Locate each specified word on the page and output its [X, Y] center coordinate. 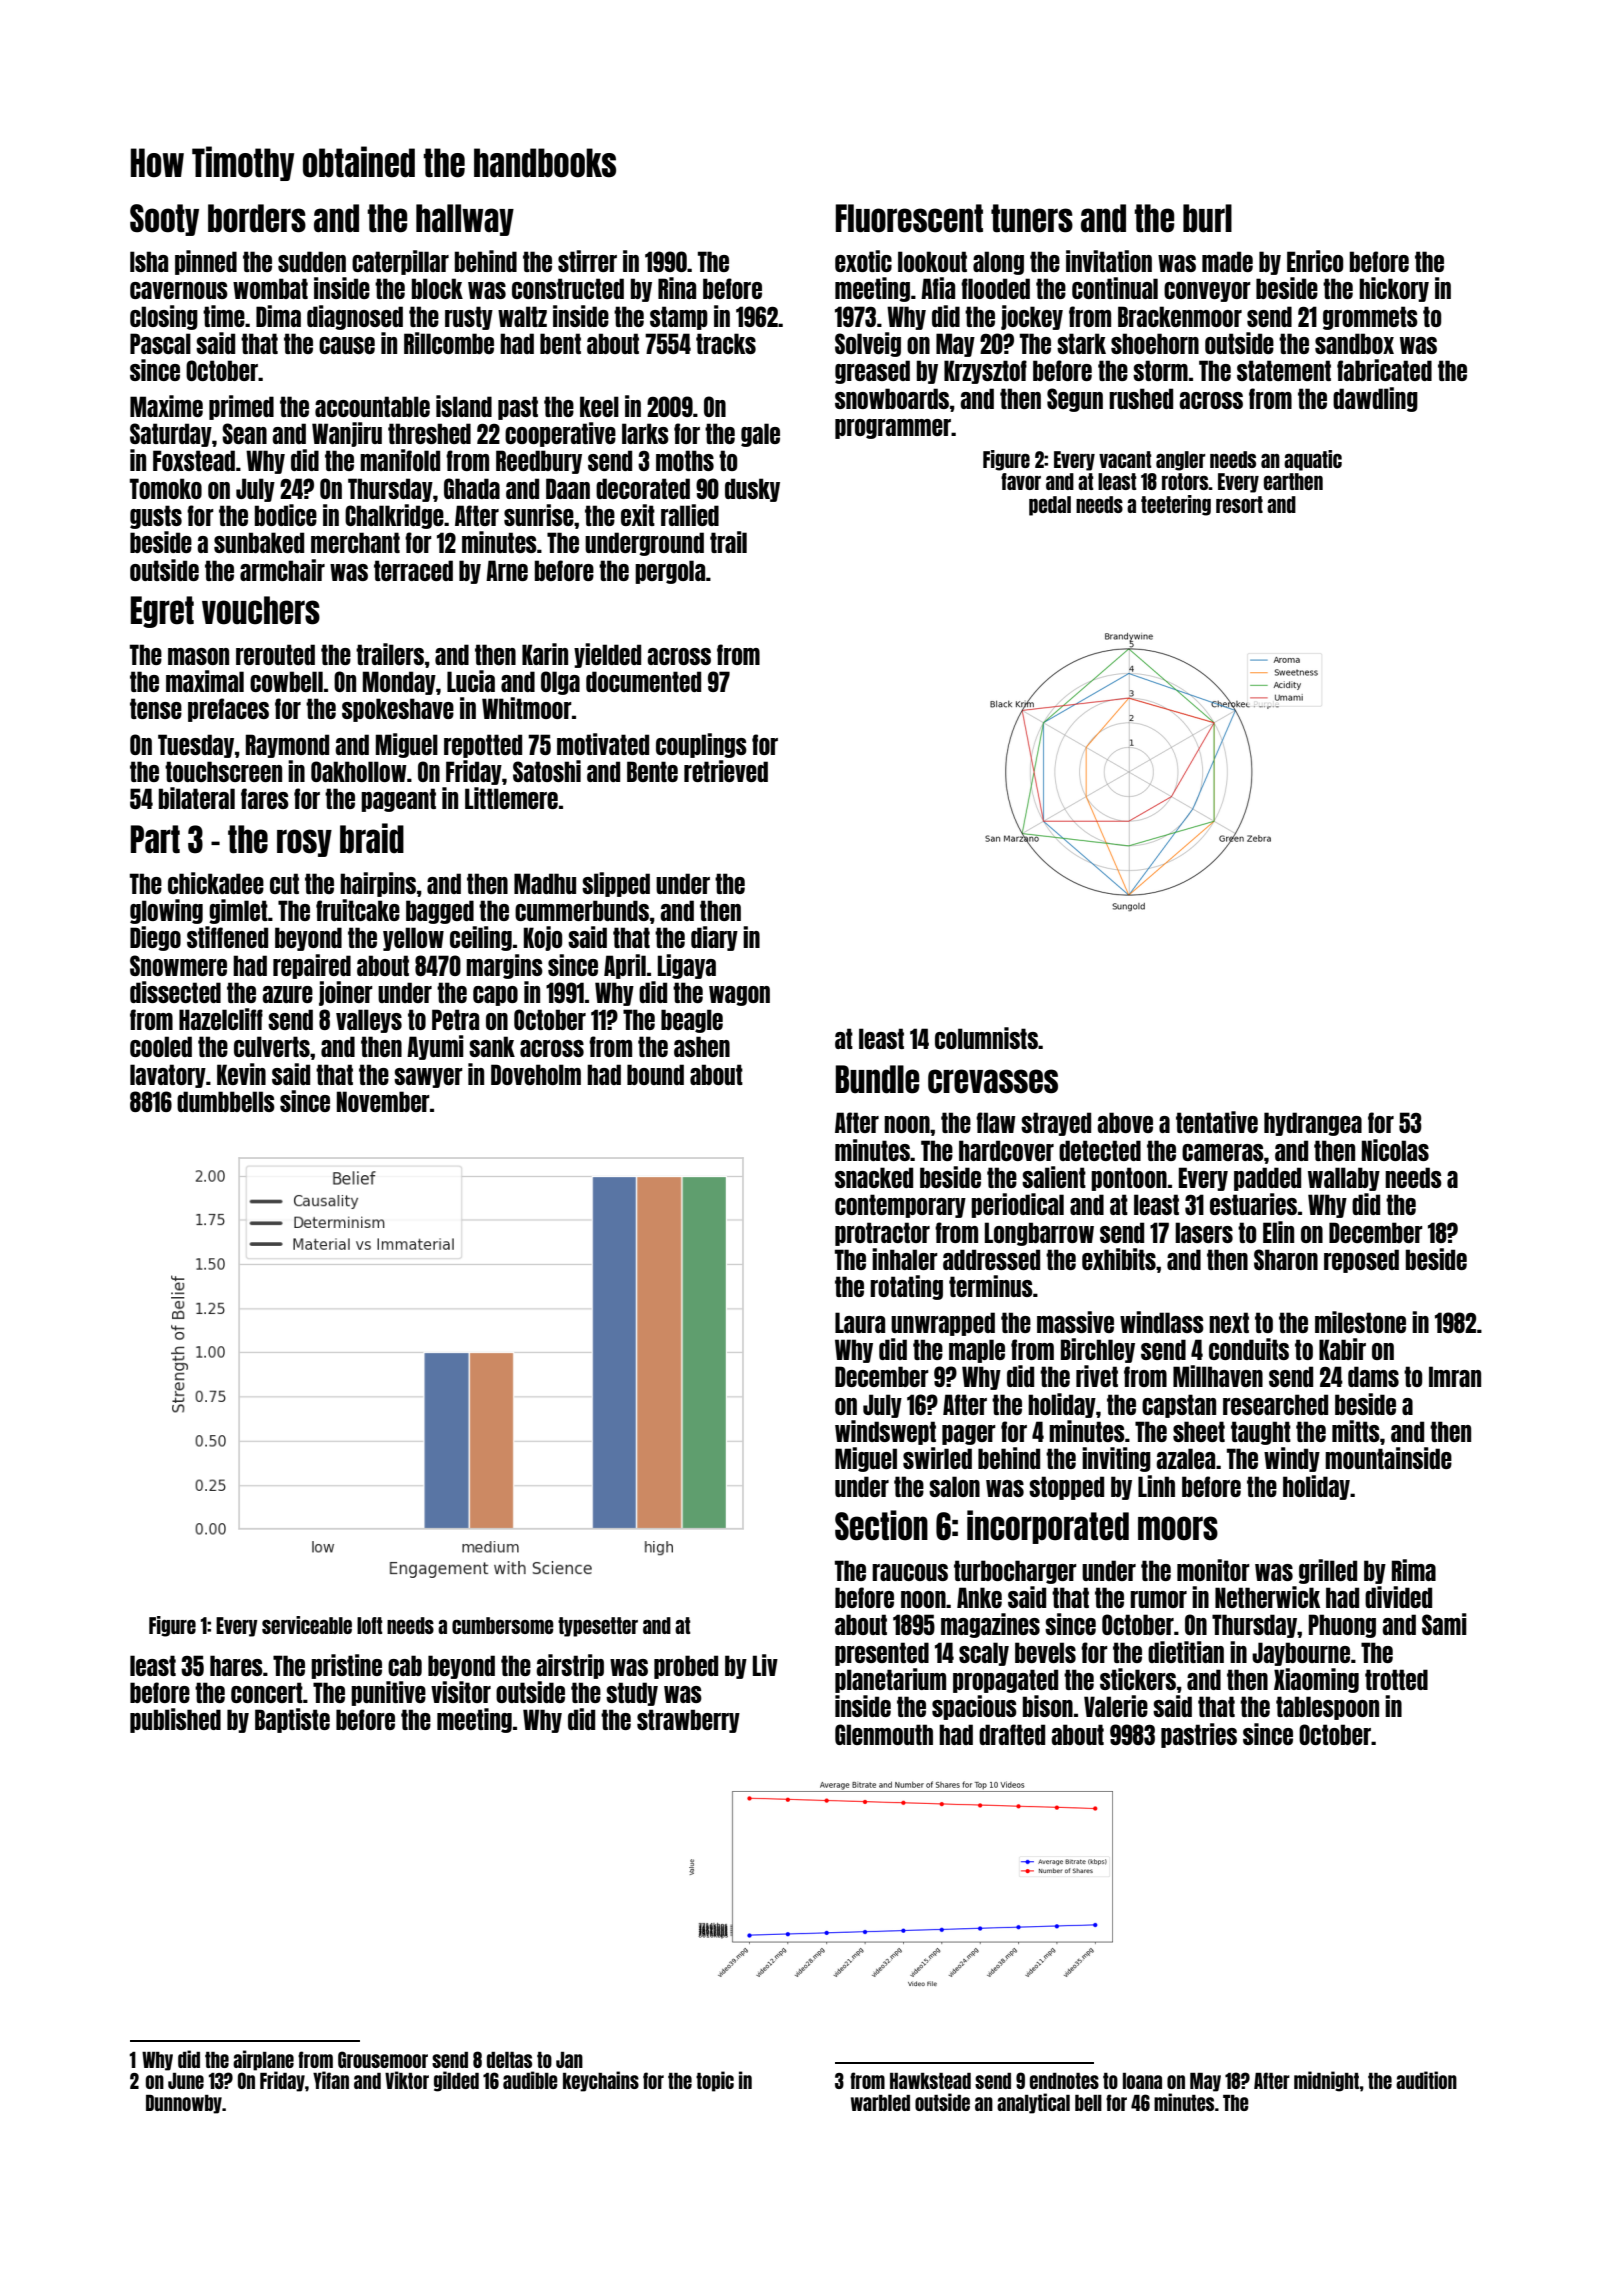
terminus [991, 1286]
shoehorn [1155, 343]
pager [969, 1435]
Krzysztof [985, 372]
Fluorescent [909, 218]
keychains [601, 2081]
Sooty [164, 220]
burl [1207, 218]
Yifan [331, 2080]
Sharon [1286, 1259]
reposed [1361, 1261]
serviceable [307, 1625]
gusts [156, 517]
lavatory [168, 1076]
